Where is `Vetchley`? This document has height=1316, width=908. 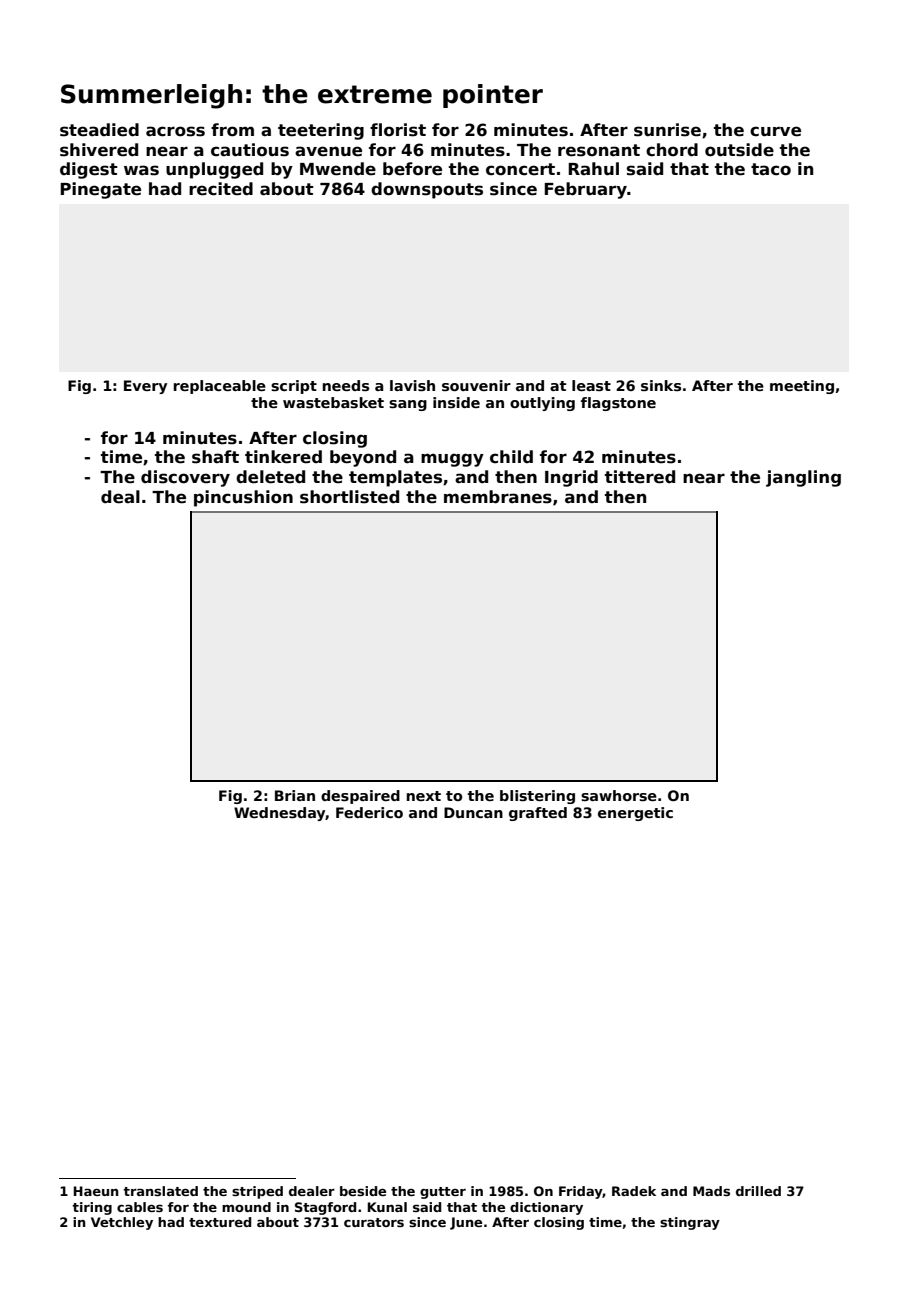
Vetchley is located at coordinates (122, 1223).
